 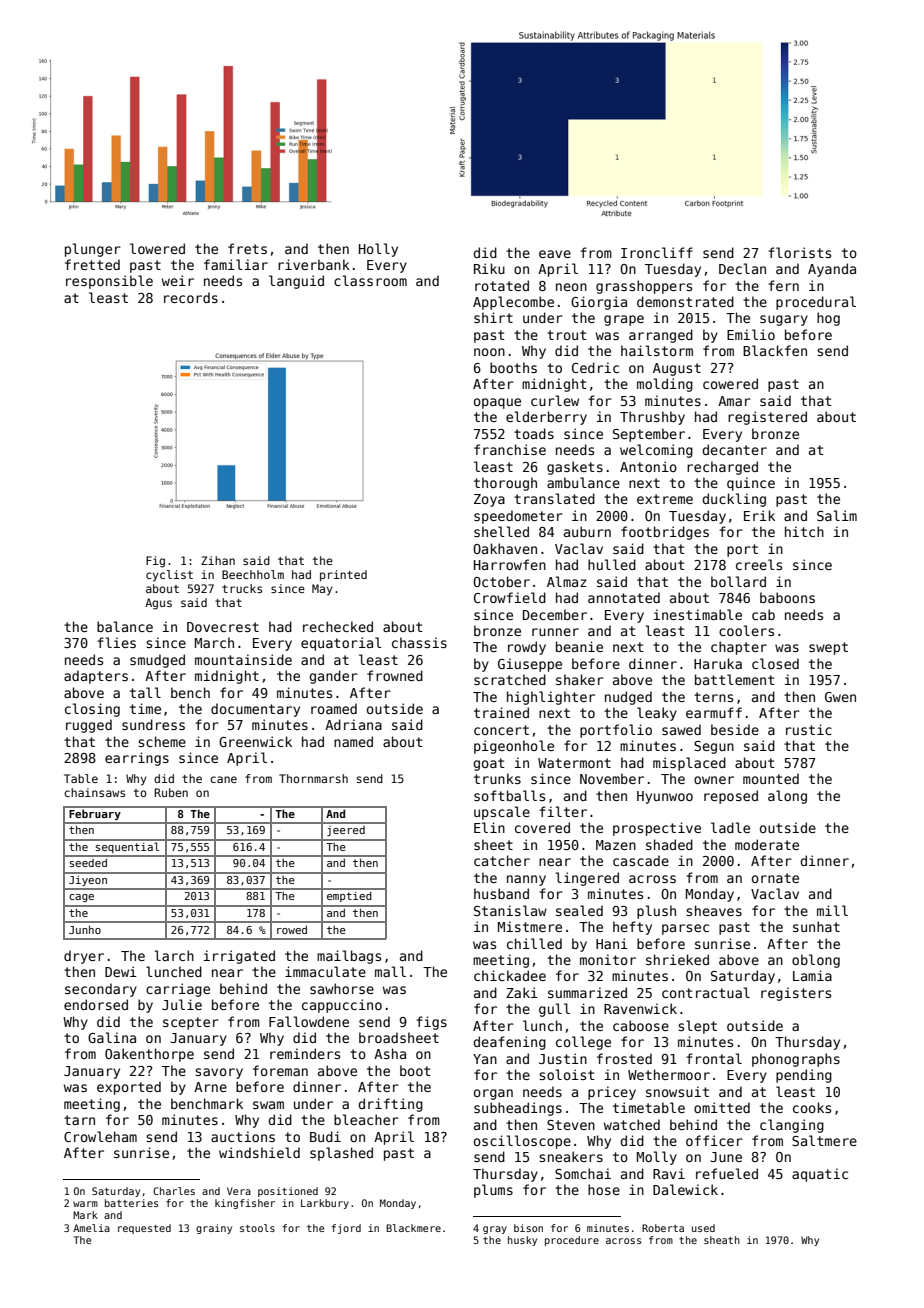 What do you see at coordinates (799, 252) in the screenshot?
I see `florists` at bounding box center [799, 252].
